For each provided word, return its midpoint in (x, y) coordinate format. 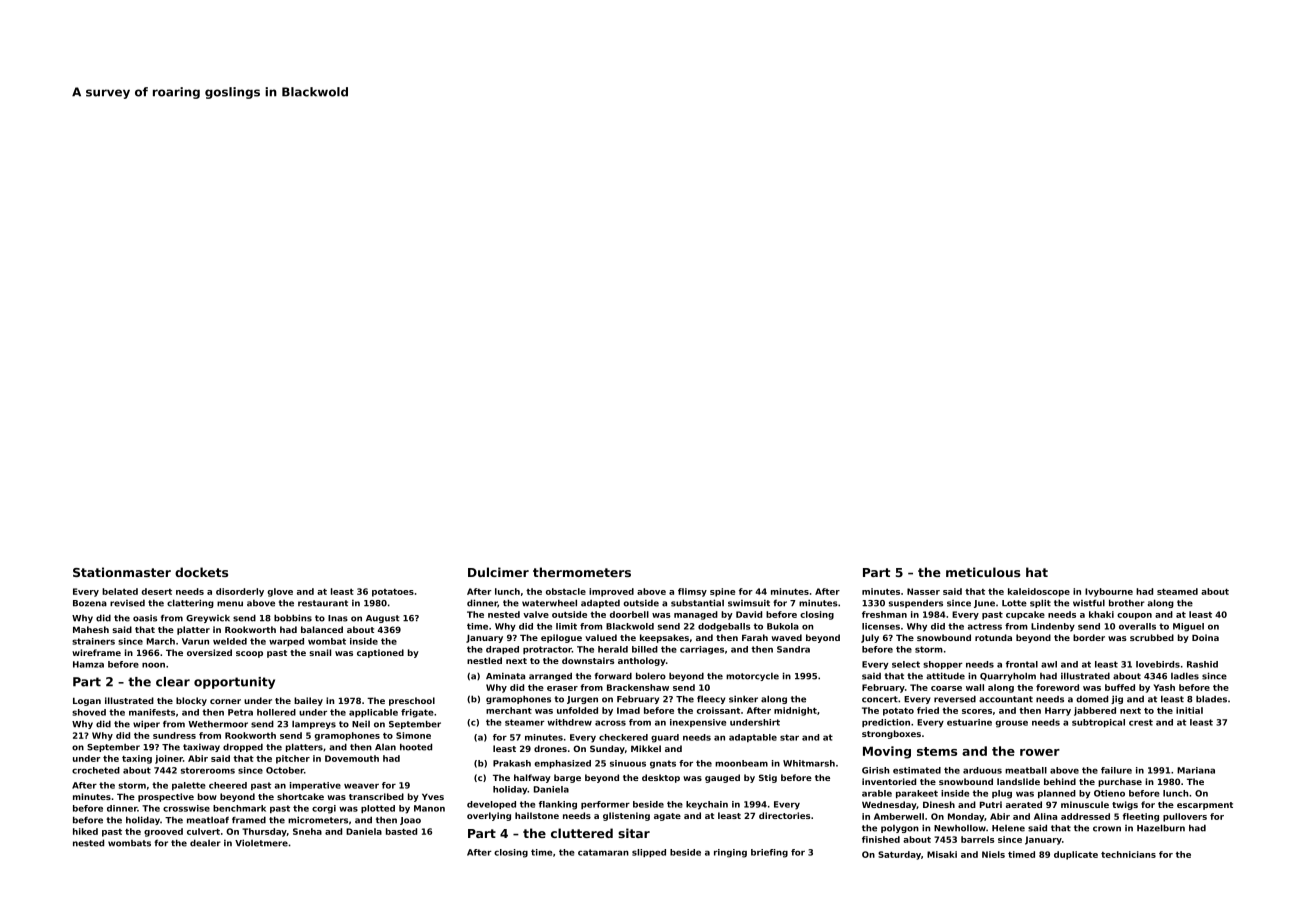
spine (722, 592)
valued (601, 637)
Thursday (264, 832)
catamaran (603, 852)
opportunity (234, 683)
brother (1127, 603)
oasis (145, 618)
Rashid (1202, 664)
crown (1107, 829)
